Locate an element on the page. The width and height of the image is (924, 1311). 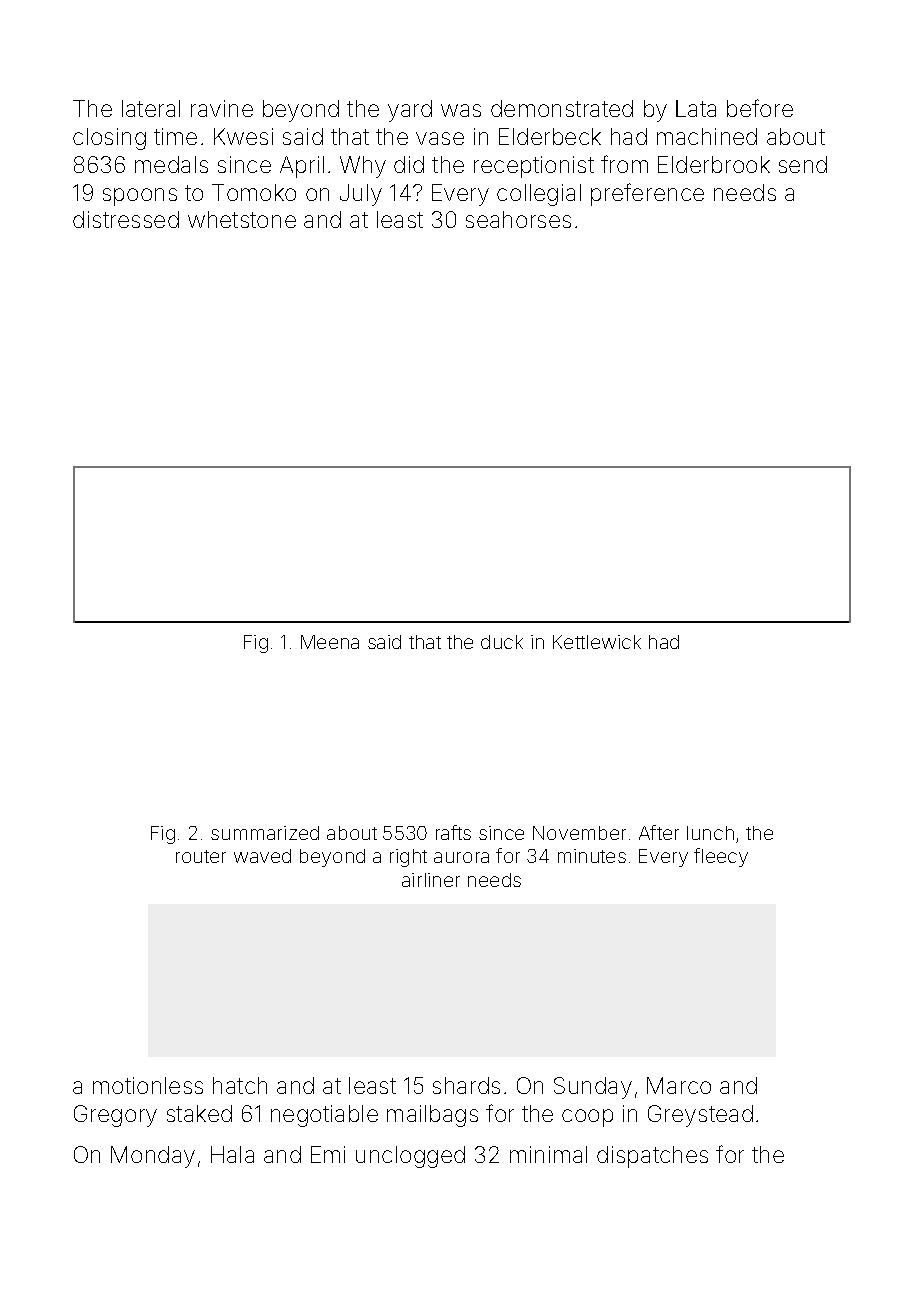
Kettlewick is located at coordinates (597, 642).
